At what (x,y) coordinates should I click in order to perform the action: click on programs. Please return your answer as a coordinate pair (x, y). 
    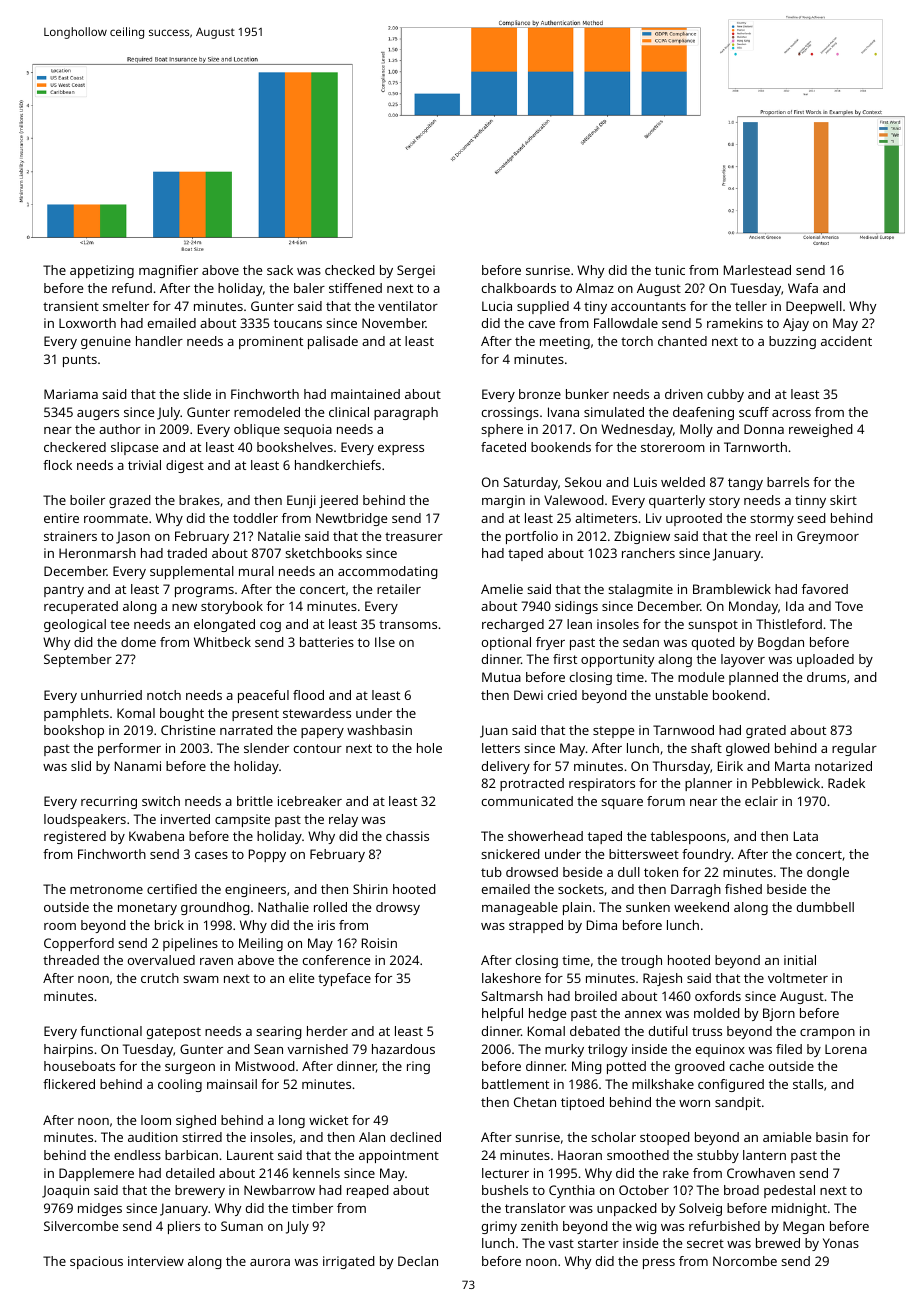
    Looking at the image, I should click on (204, 592).
